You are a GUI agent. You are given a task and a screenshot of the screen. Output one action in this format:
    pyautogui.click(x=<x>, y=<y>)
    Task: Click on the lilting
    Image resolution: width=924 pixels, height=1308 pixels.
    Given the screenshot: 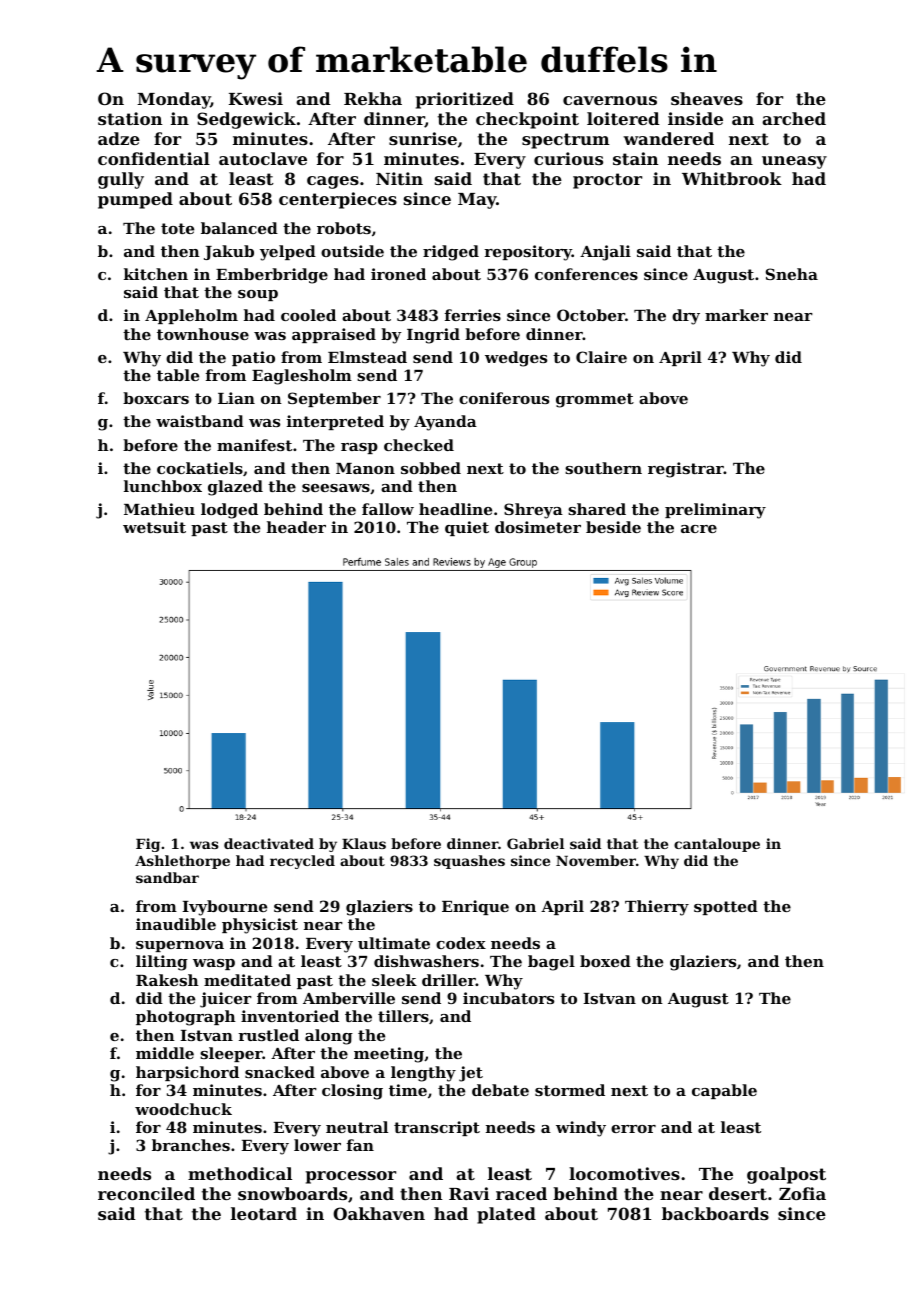 What is the action you would take?
    pyautogui.click(x=162, y=963)
